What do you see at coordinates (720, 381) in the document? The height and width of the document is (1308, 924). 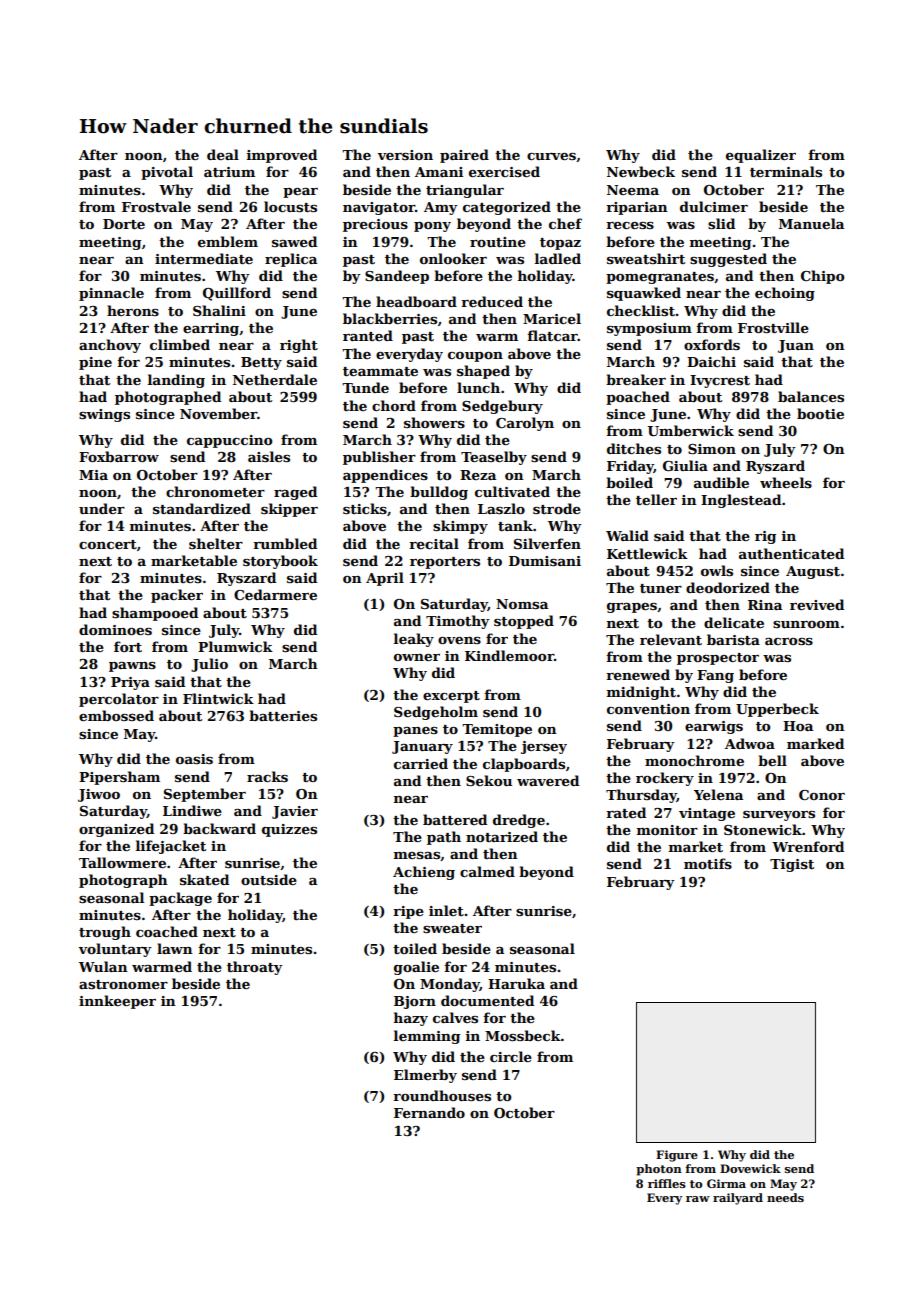 I see `Ivycrest` at bounding box center [720, 381].
